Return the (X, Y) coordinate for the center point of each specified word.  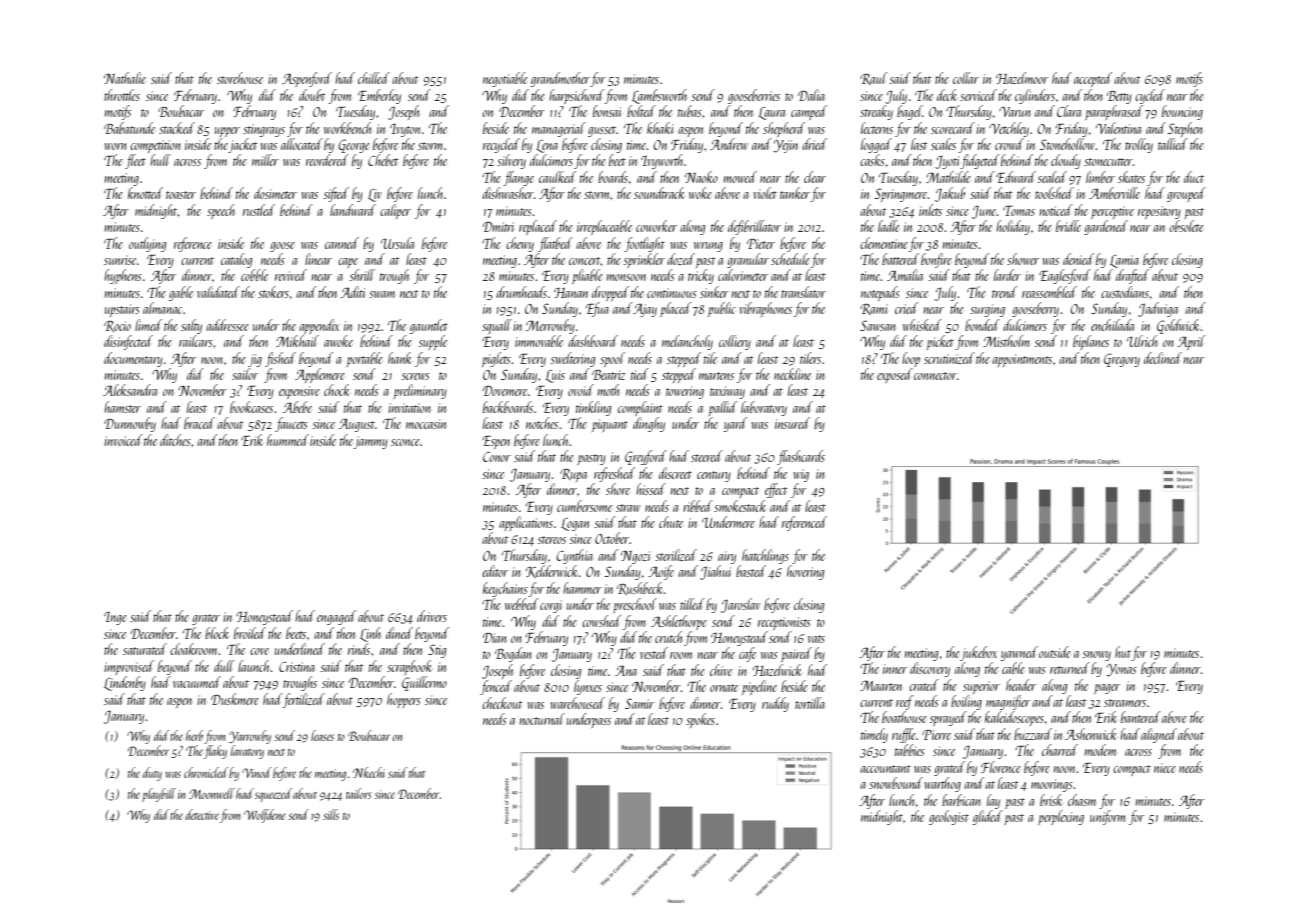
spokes (700, 720)
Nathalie (125, 78)
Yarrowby (250, 737)
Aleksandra (130, 390)
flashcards (801, 457)
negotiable (505, 79)
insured (792, 423)
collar (966, 78)
